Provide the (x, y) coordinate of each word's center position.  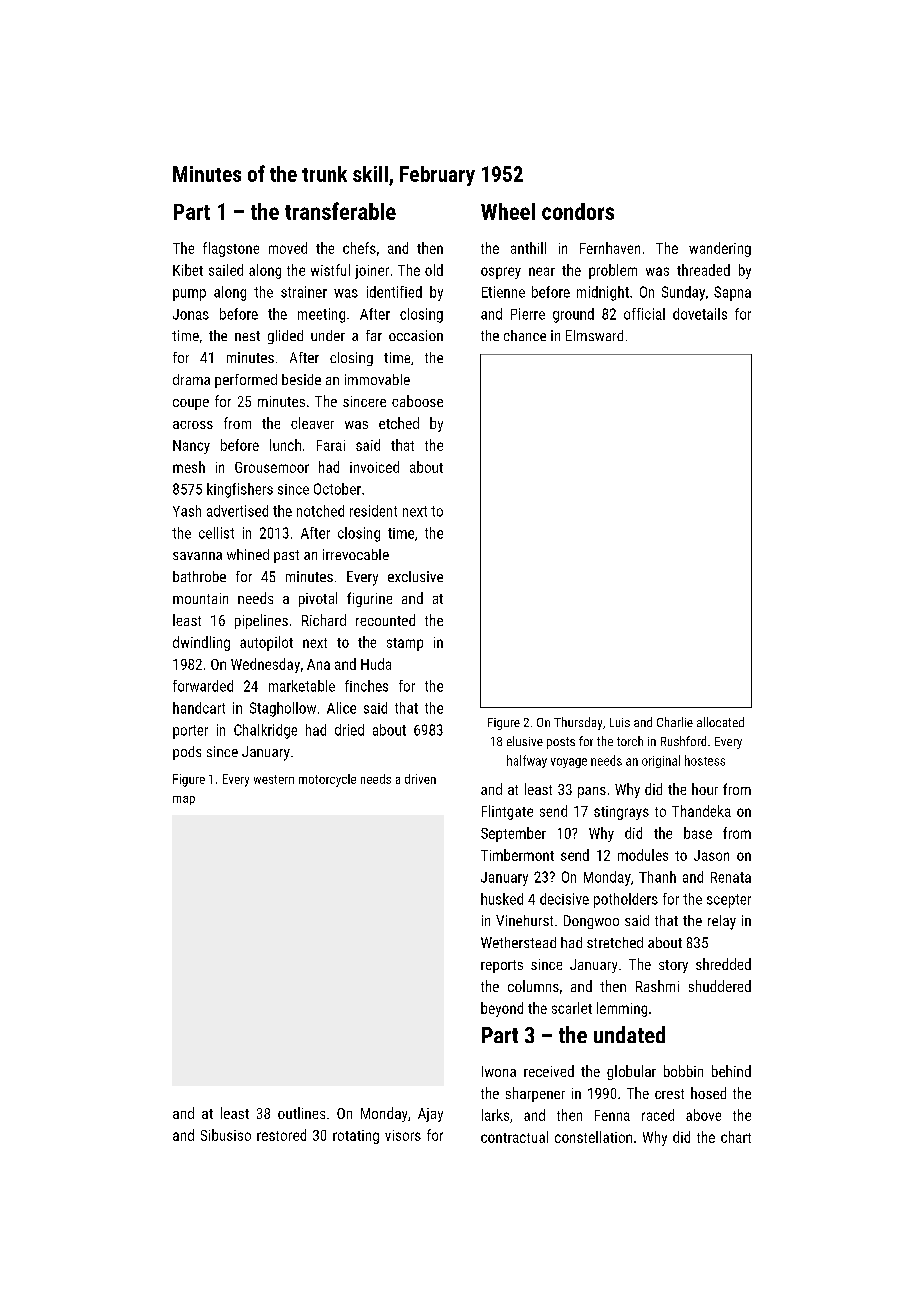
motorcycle (327, 780)
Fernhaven (610, 248)
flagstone (231, 249)
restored (281, 1135)
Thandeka (701, 811)
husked (502, 899)
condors (578, 211)
